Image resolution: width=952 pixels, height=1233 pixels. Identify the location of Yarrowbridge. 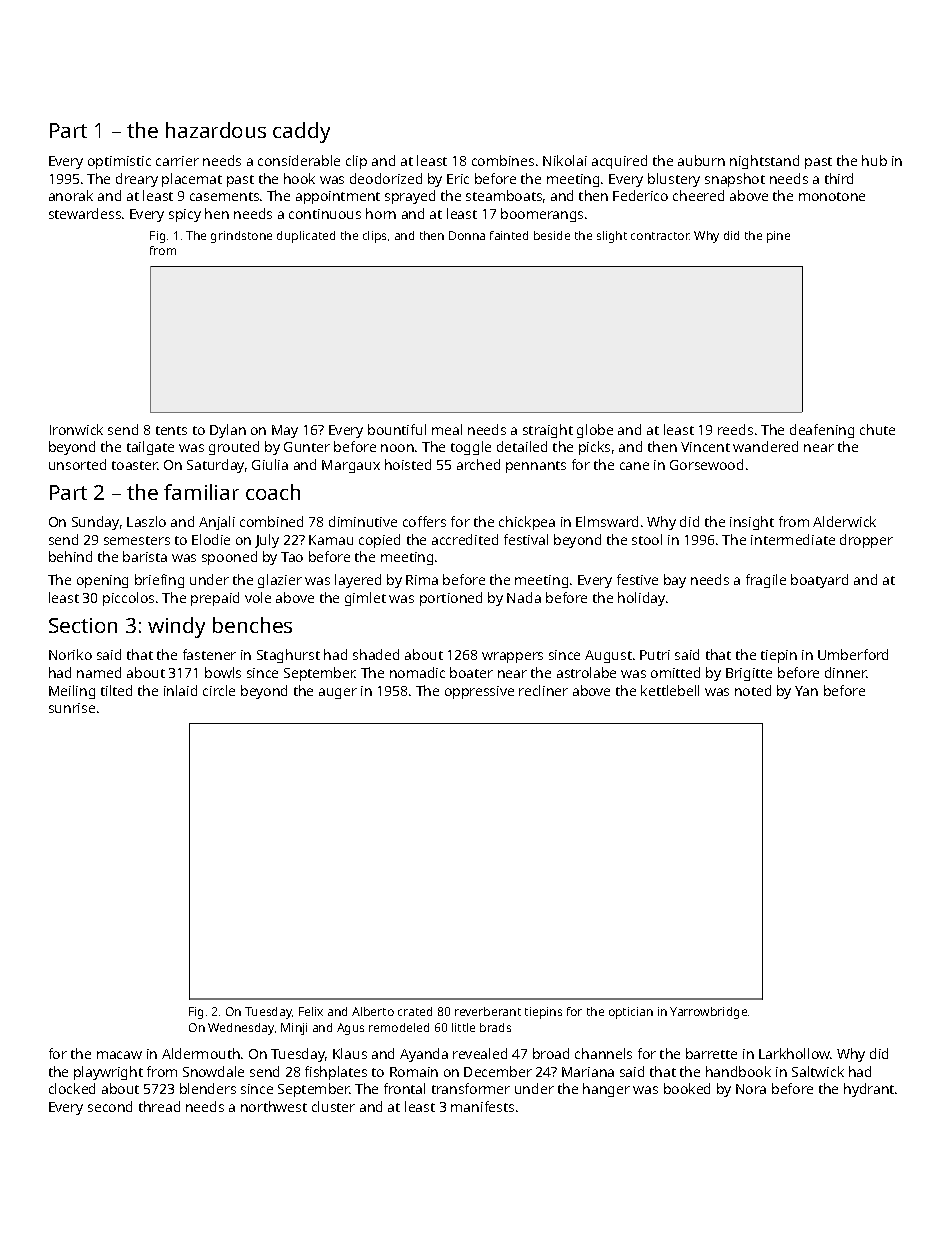
(708, 1013).
